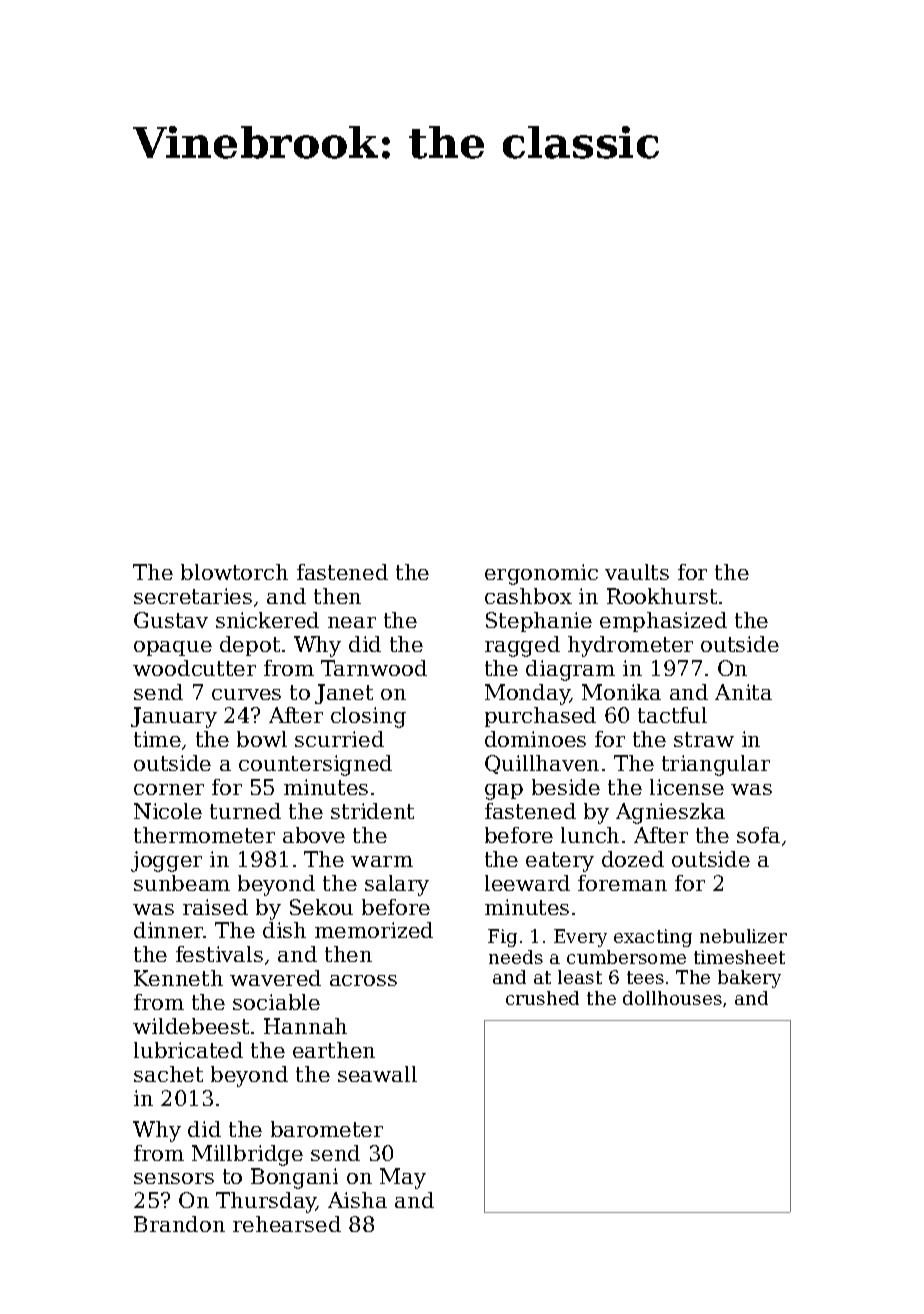 The width and height of the screenshot is (924, 1314). Describe the element at coordinates (397, 885) in the screenshot. I see `salary` at that location.
